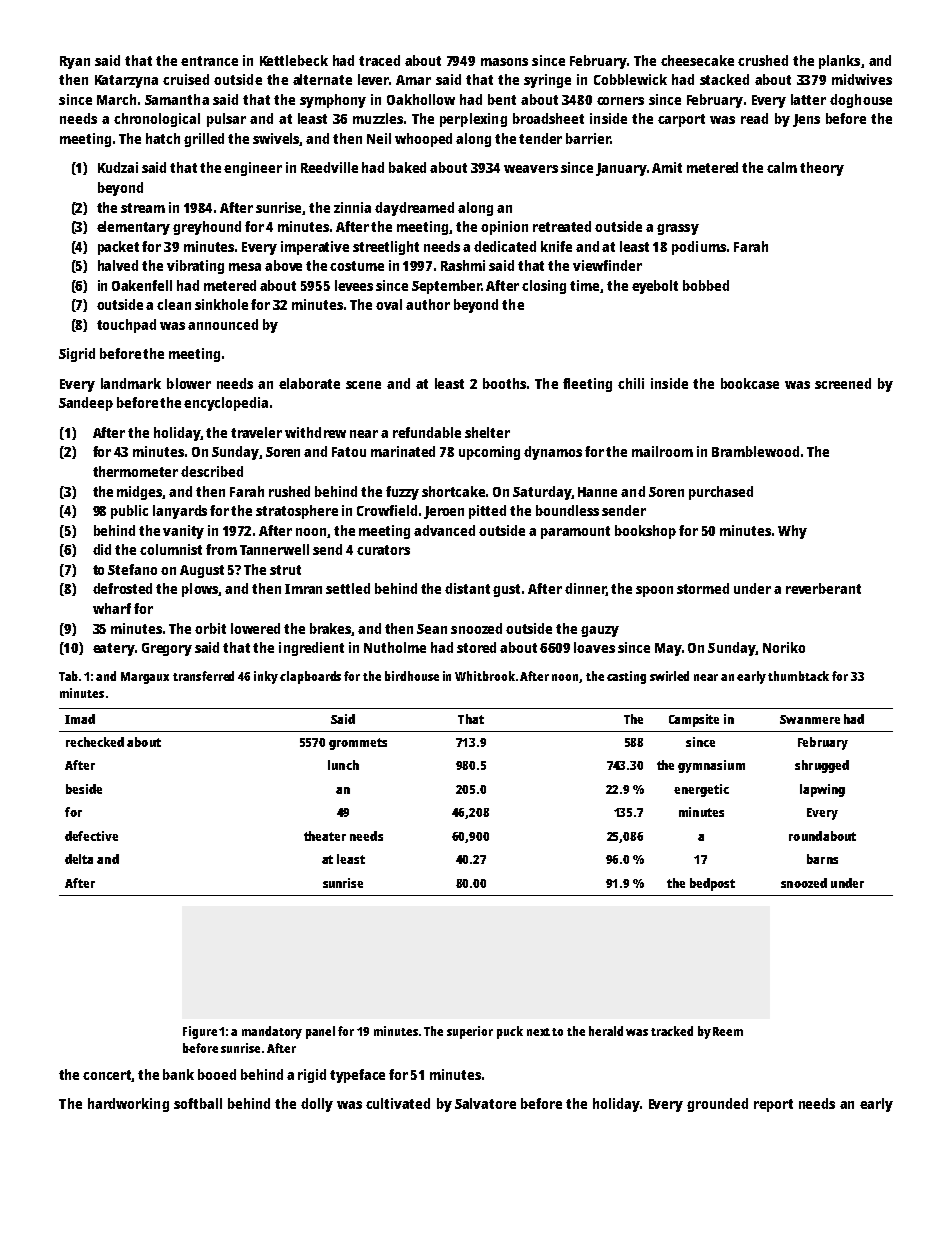  Describe the element at coordinates (567, 510) in the document. I see `boundless` at that location.
